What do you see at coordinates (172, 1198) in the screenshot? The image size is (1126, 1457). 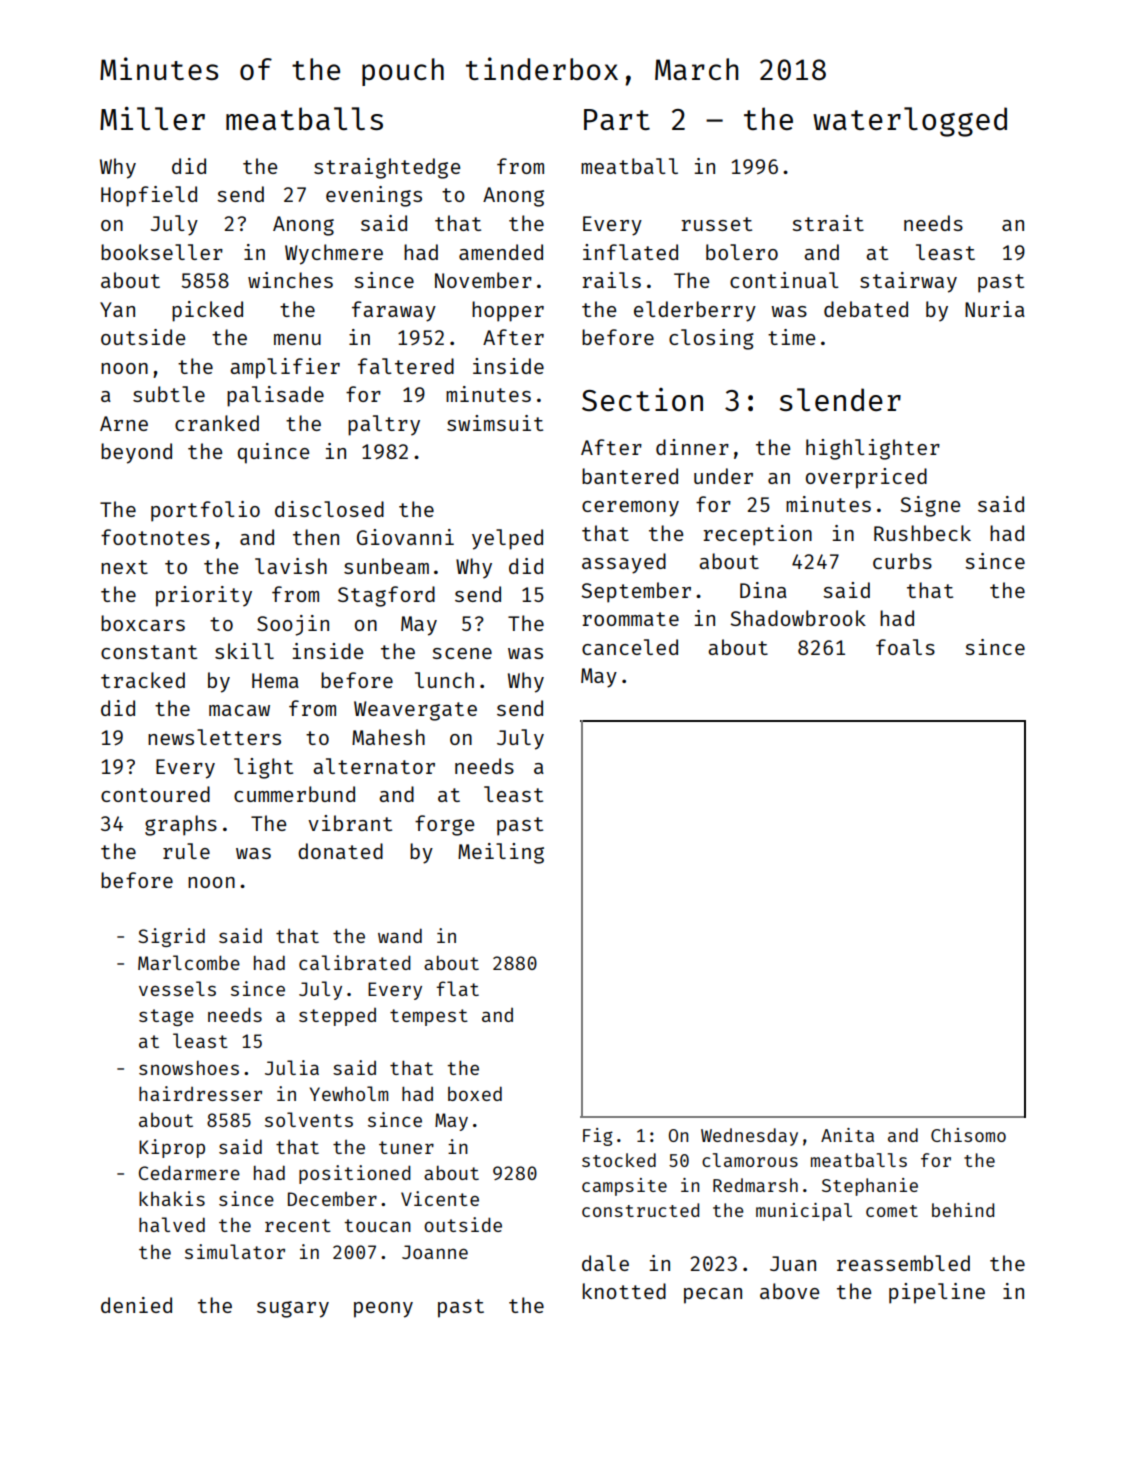 I see `khakis` at bounding box center [172, 1198].
